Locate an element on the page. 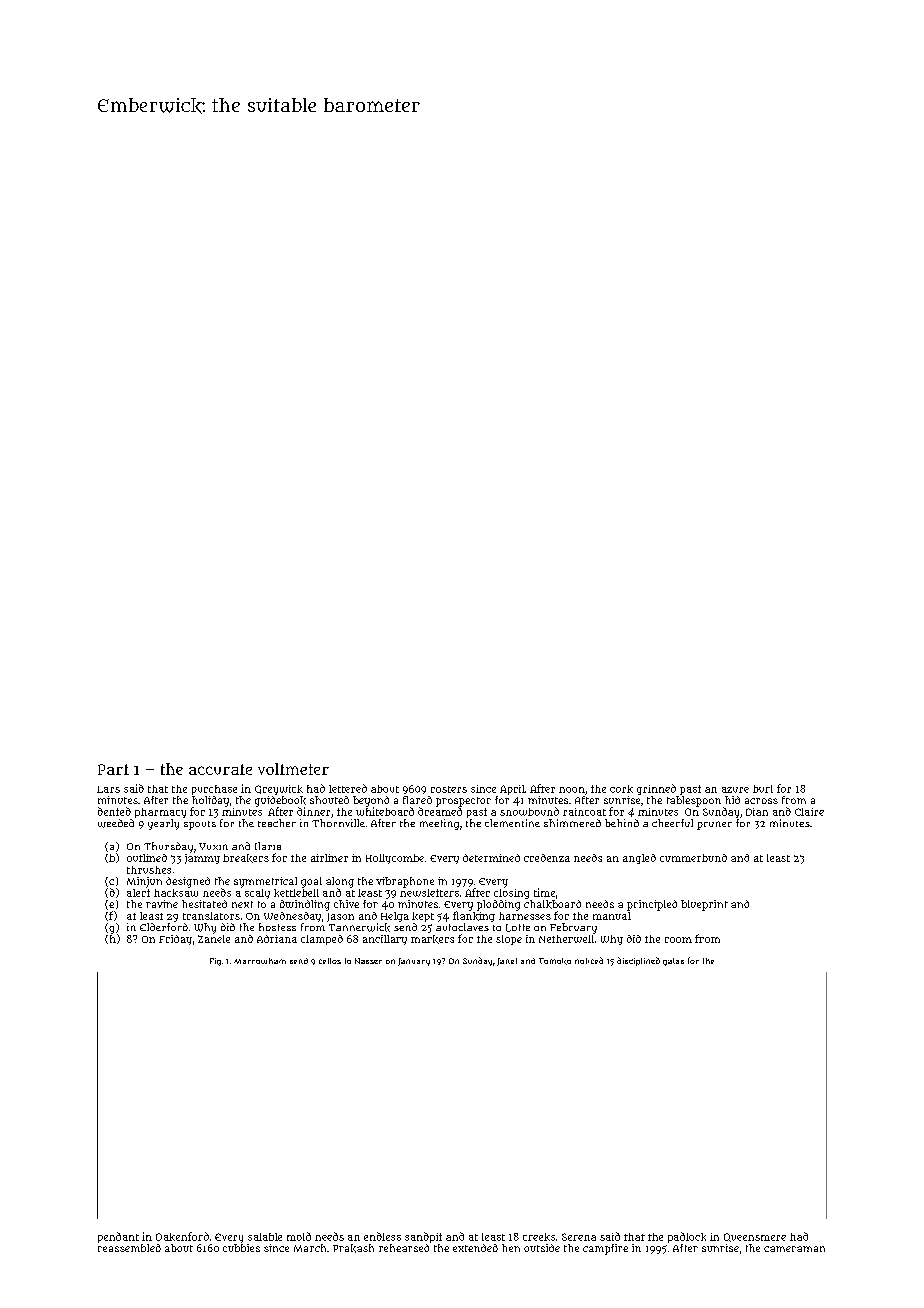 The width and height of the document is (924, 1308). galas is located at coordinates (673, 962).
